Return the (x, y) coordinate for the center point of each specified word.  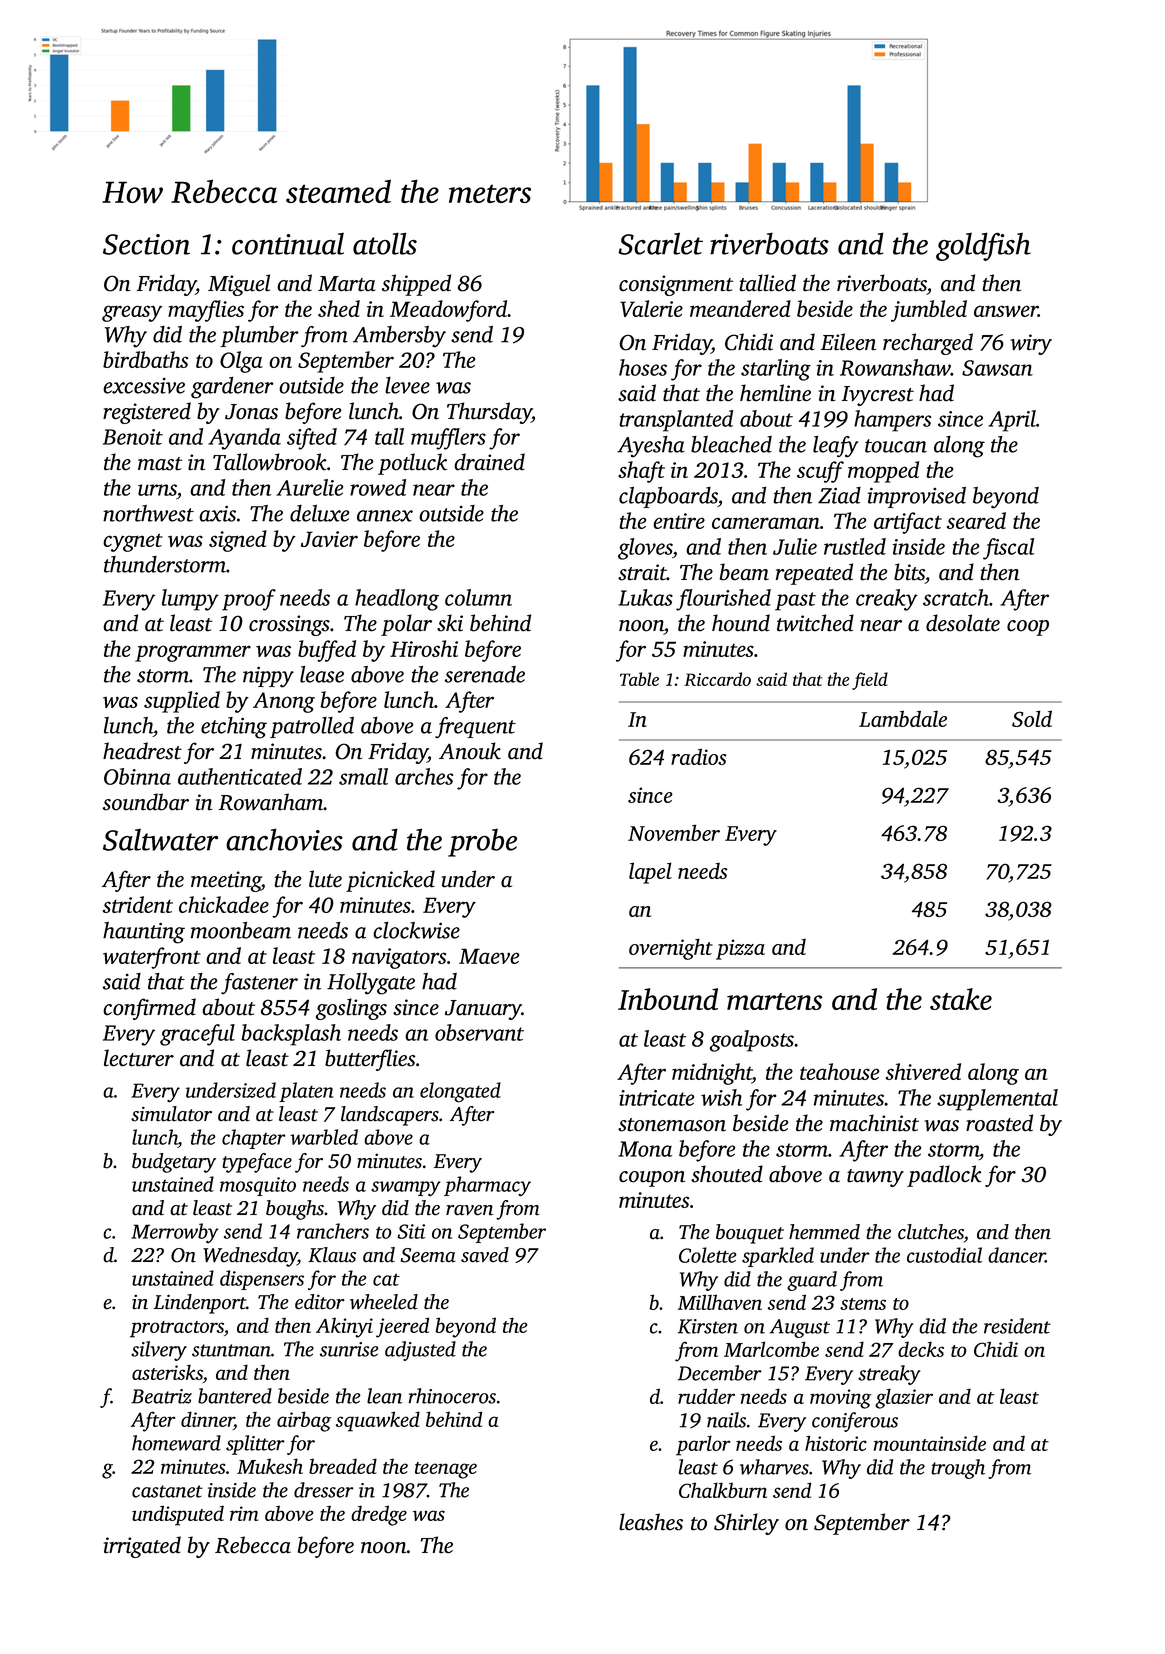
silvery (159, 1351)
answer (1006, 311)
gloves (645, 549)
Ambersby (399, 337)
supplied (182, 702)
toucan (896, 446)
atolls (385, 243)
